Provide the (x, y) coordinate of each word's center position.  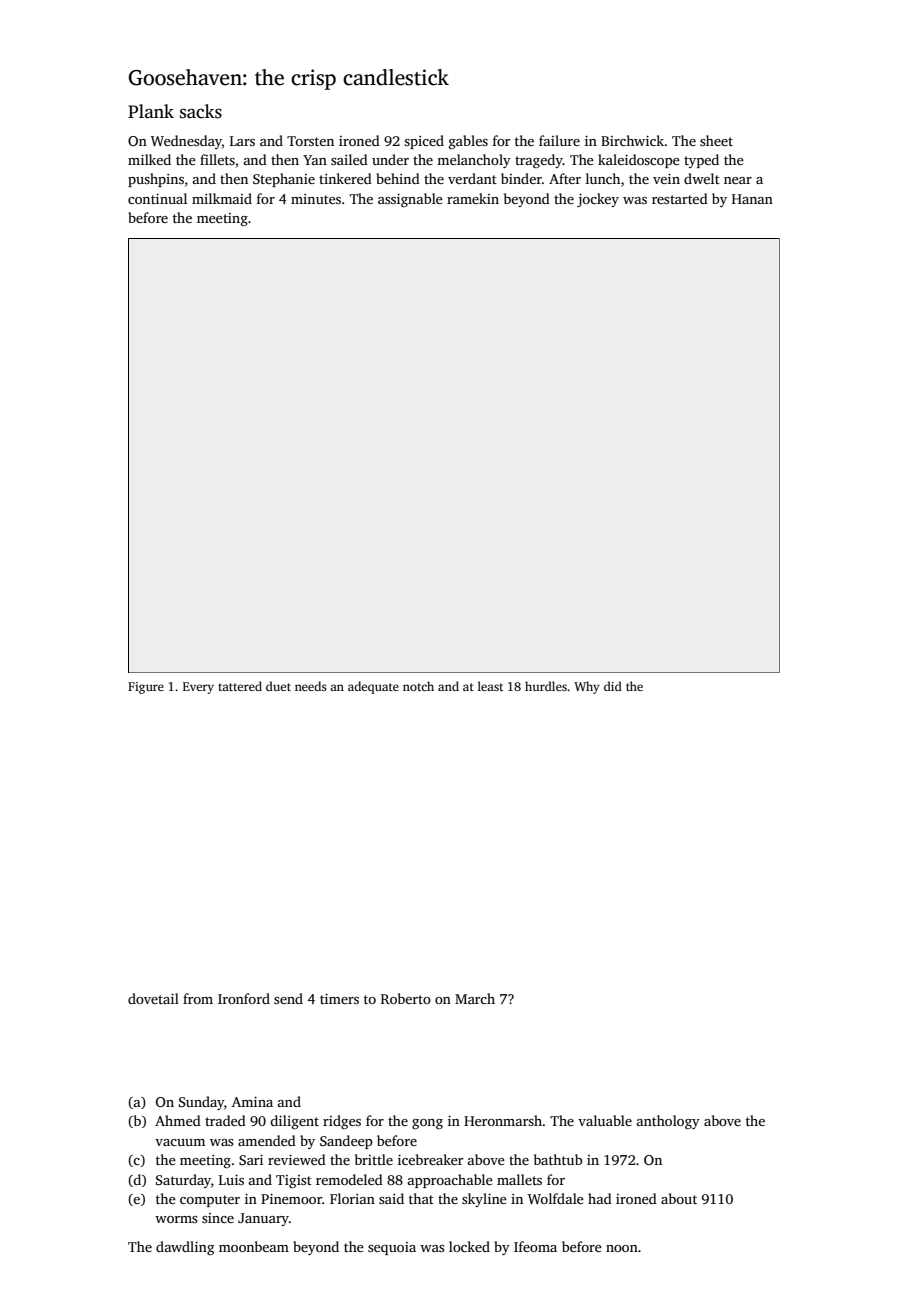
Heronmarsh (503, 1120)
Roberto (406, 998)
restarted (680, 198)
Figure (146, 688)
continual (157, 198)
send (288, 998)
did (613, 686)
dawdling (185, 1248)
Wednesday (186, 142)
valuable (605, 1120)
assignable (410, 200)
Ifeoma (535, 1246)
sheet (716, 140)
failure (559, 140)
